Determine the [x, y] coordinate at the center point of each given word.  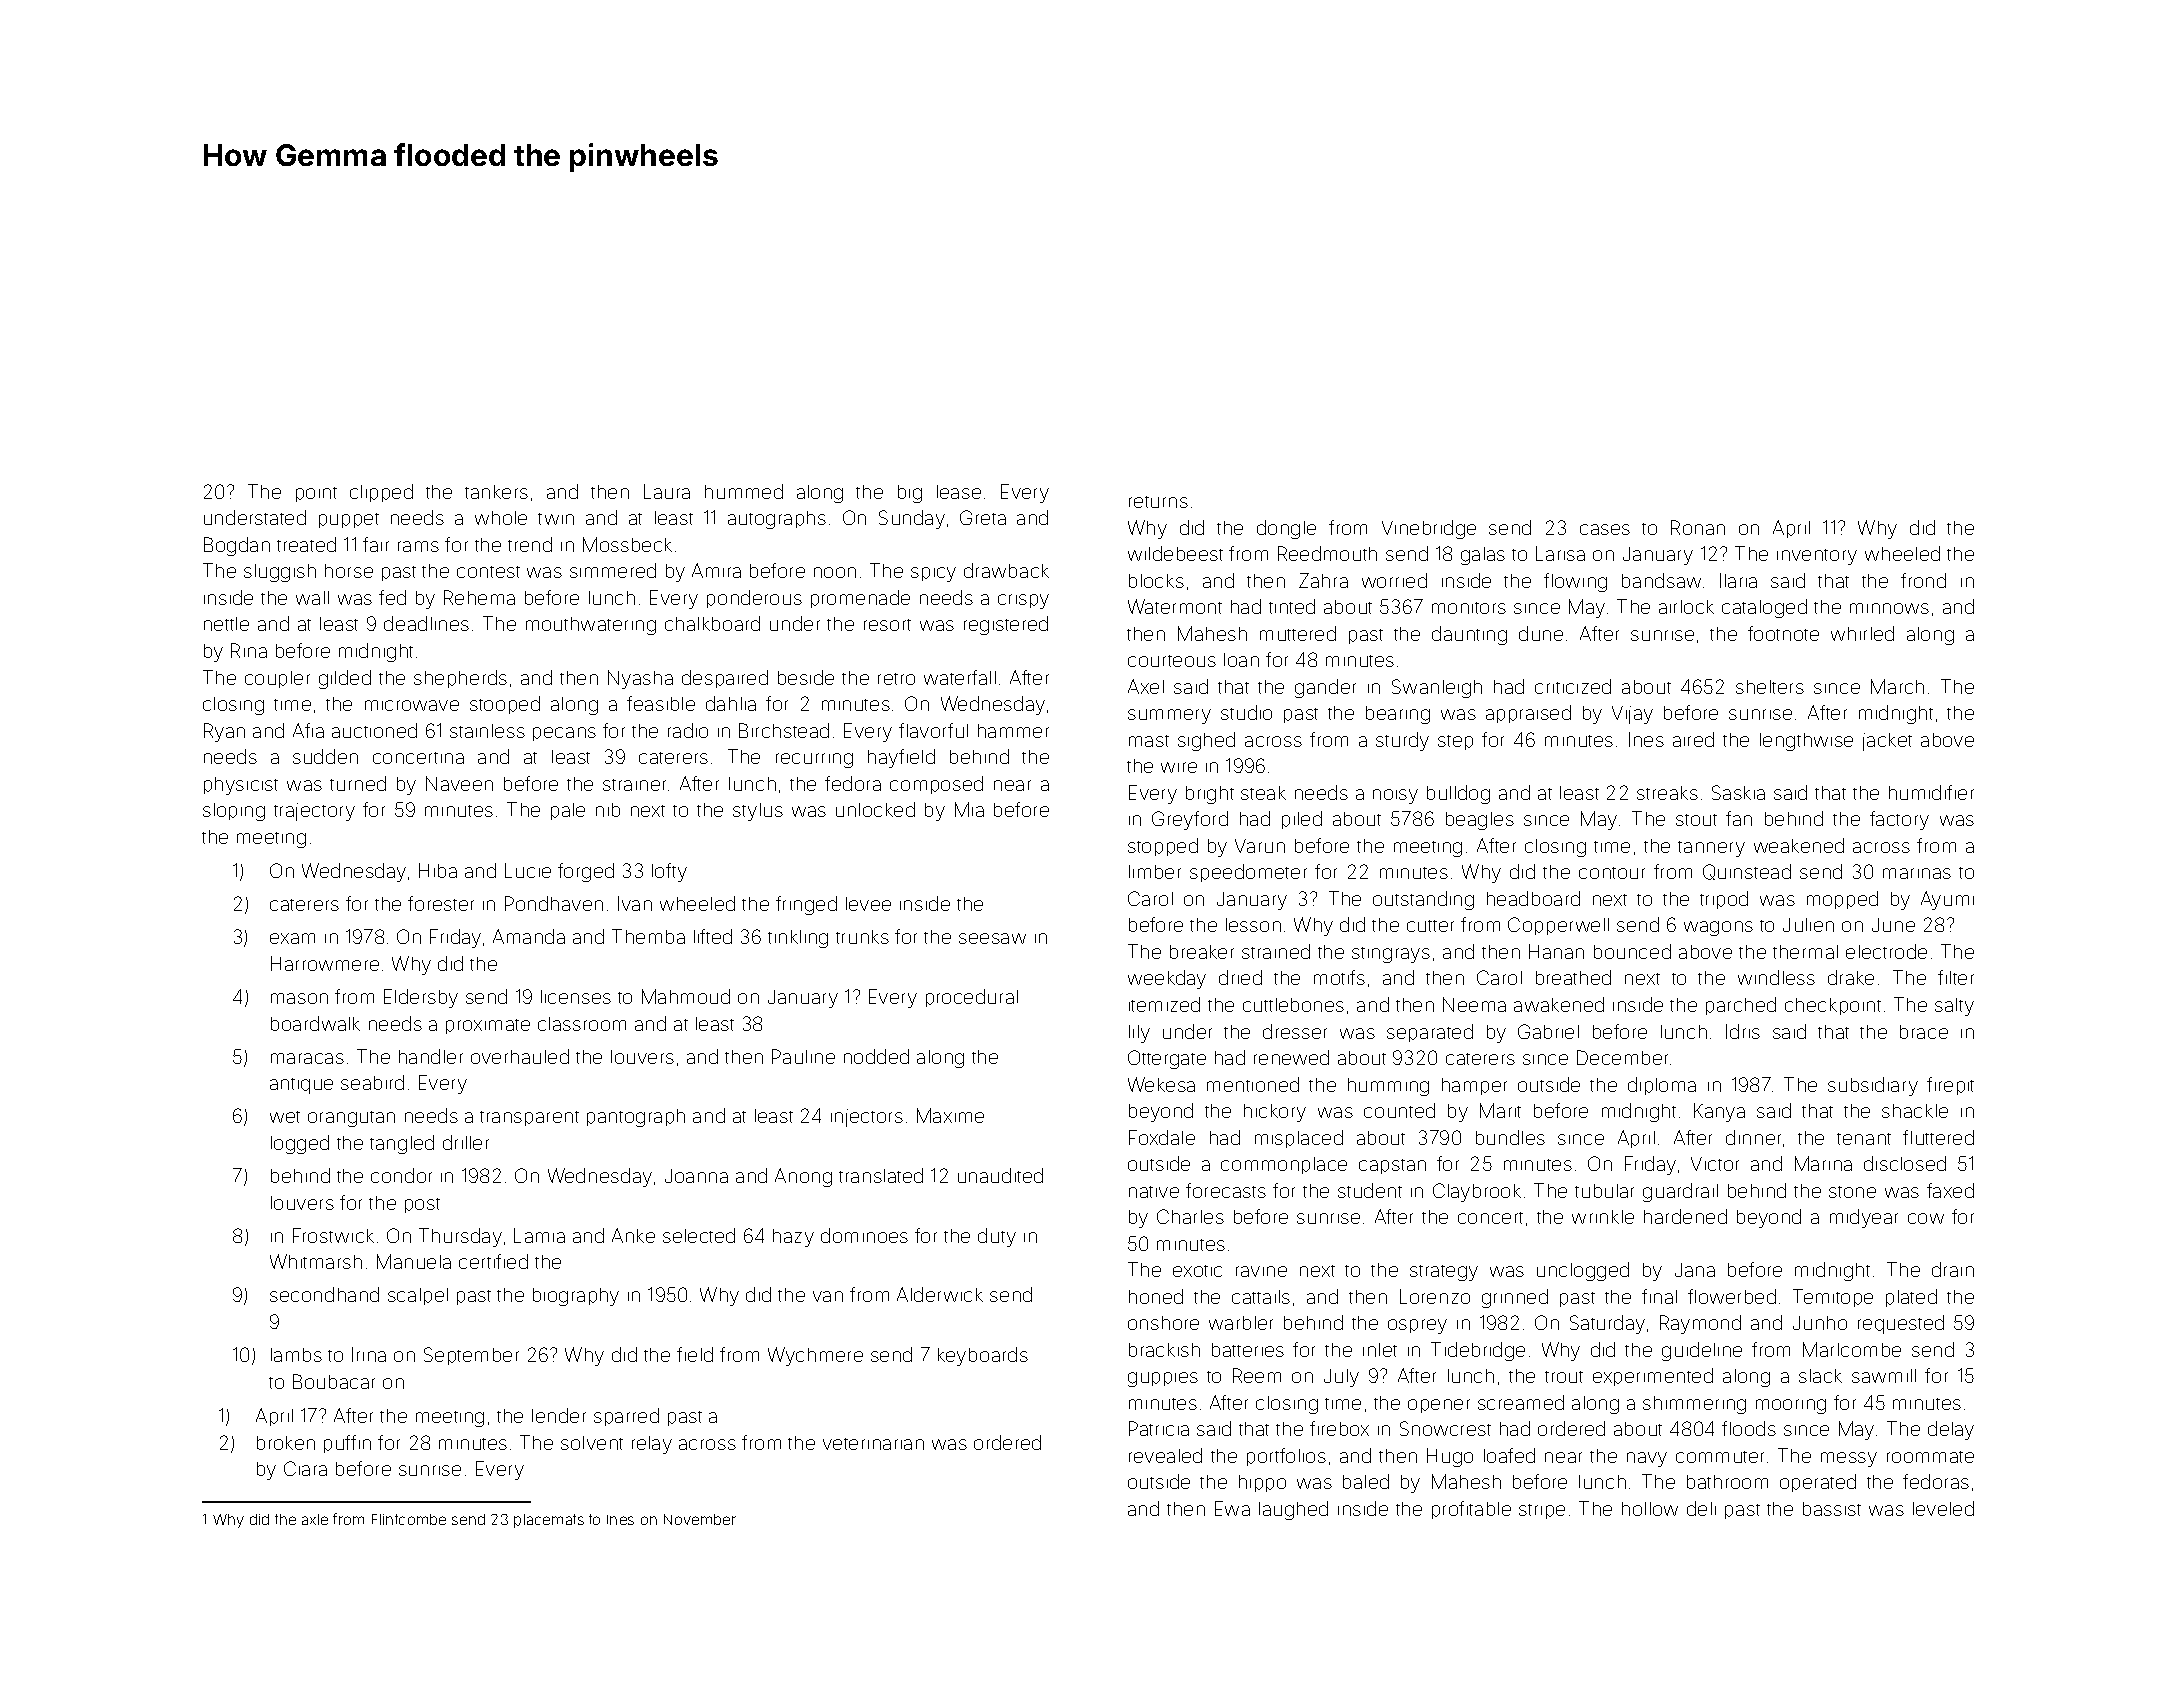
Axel [1146, 686]
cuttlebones [1293, 1005]
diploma [1662, 1086]
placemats [549, 1521]
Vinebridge [1429, 529]
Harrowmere [325, 963]
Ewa [1232, 1508]
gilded [345, 679]
